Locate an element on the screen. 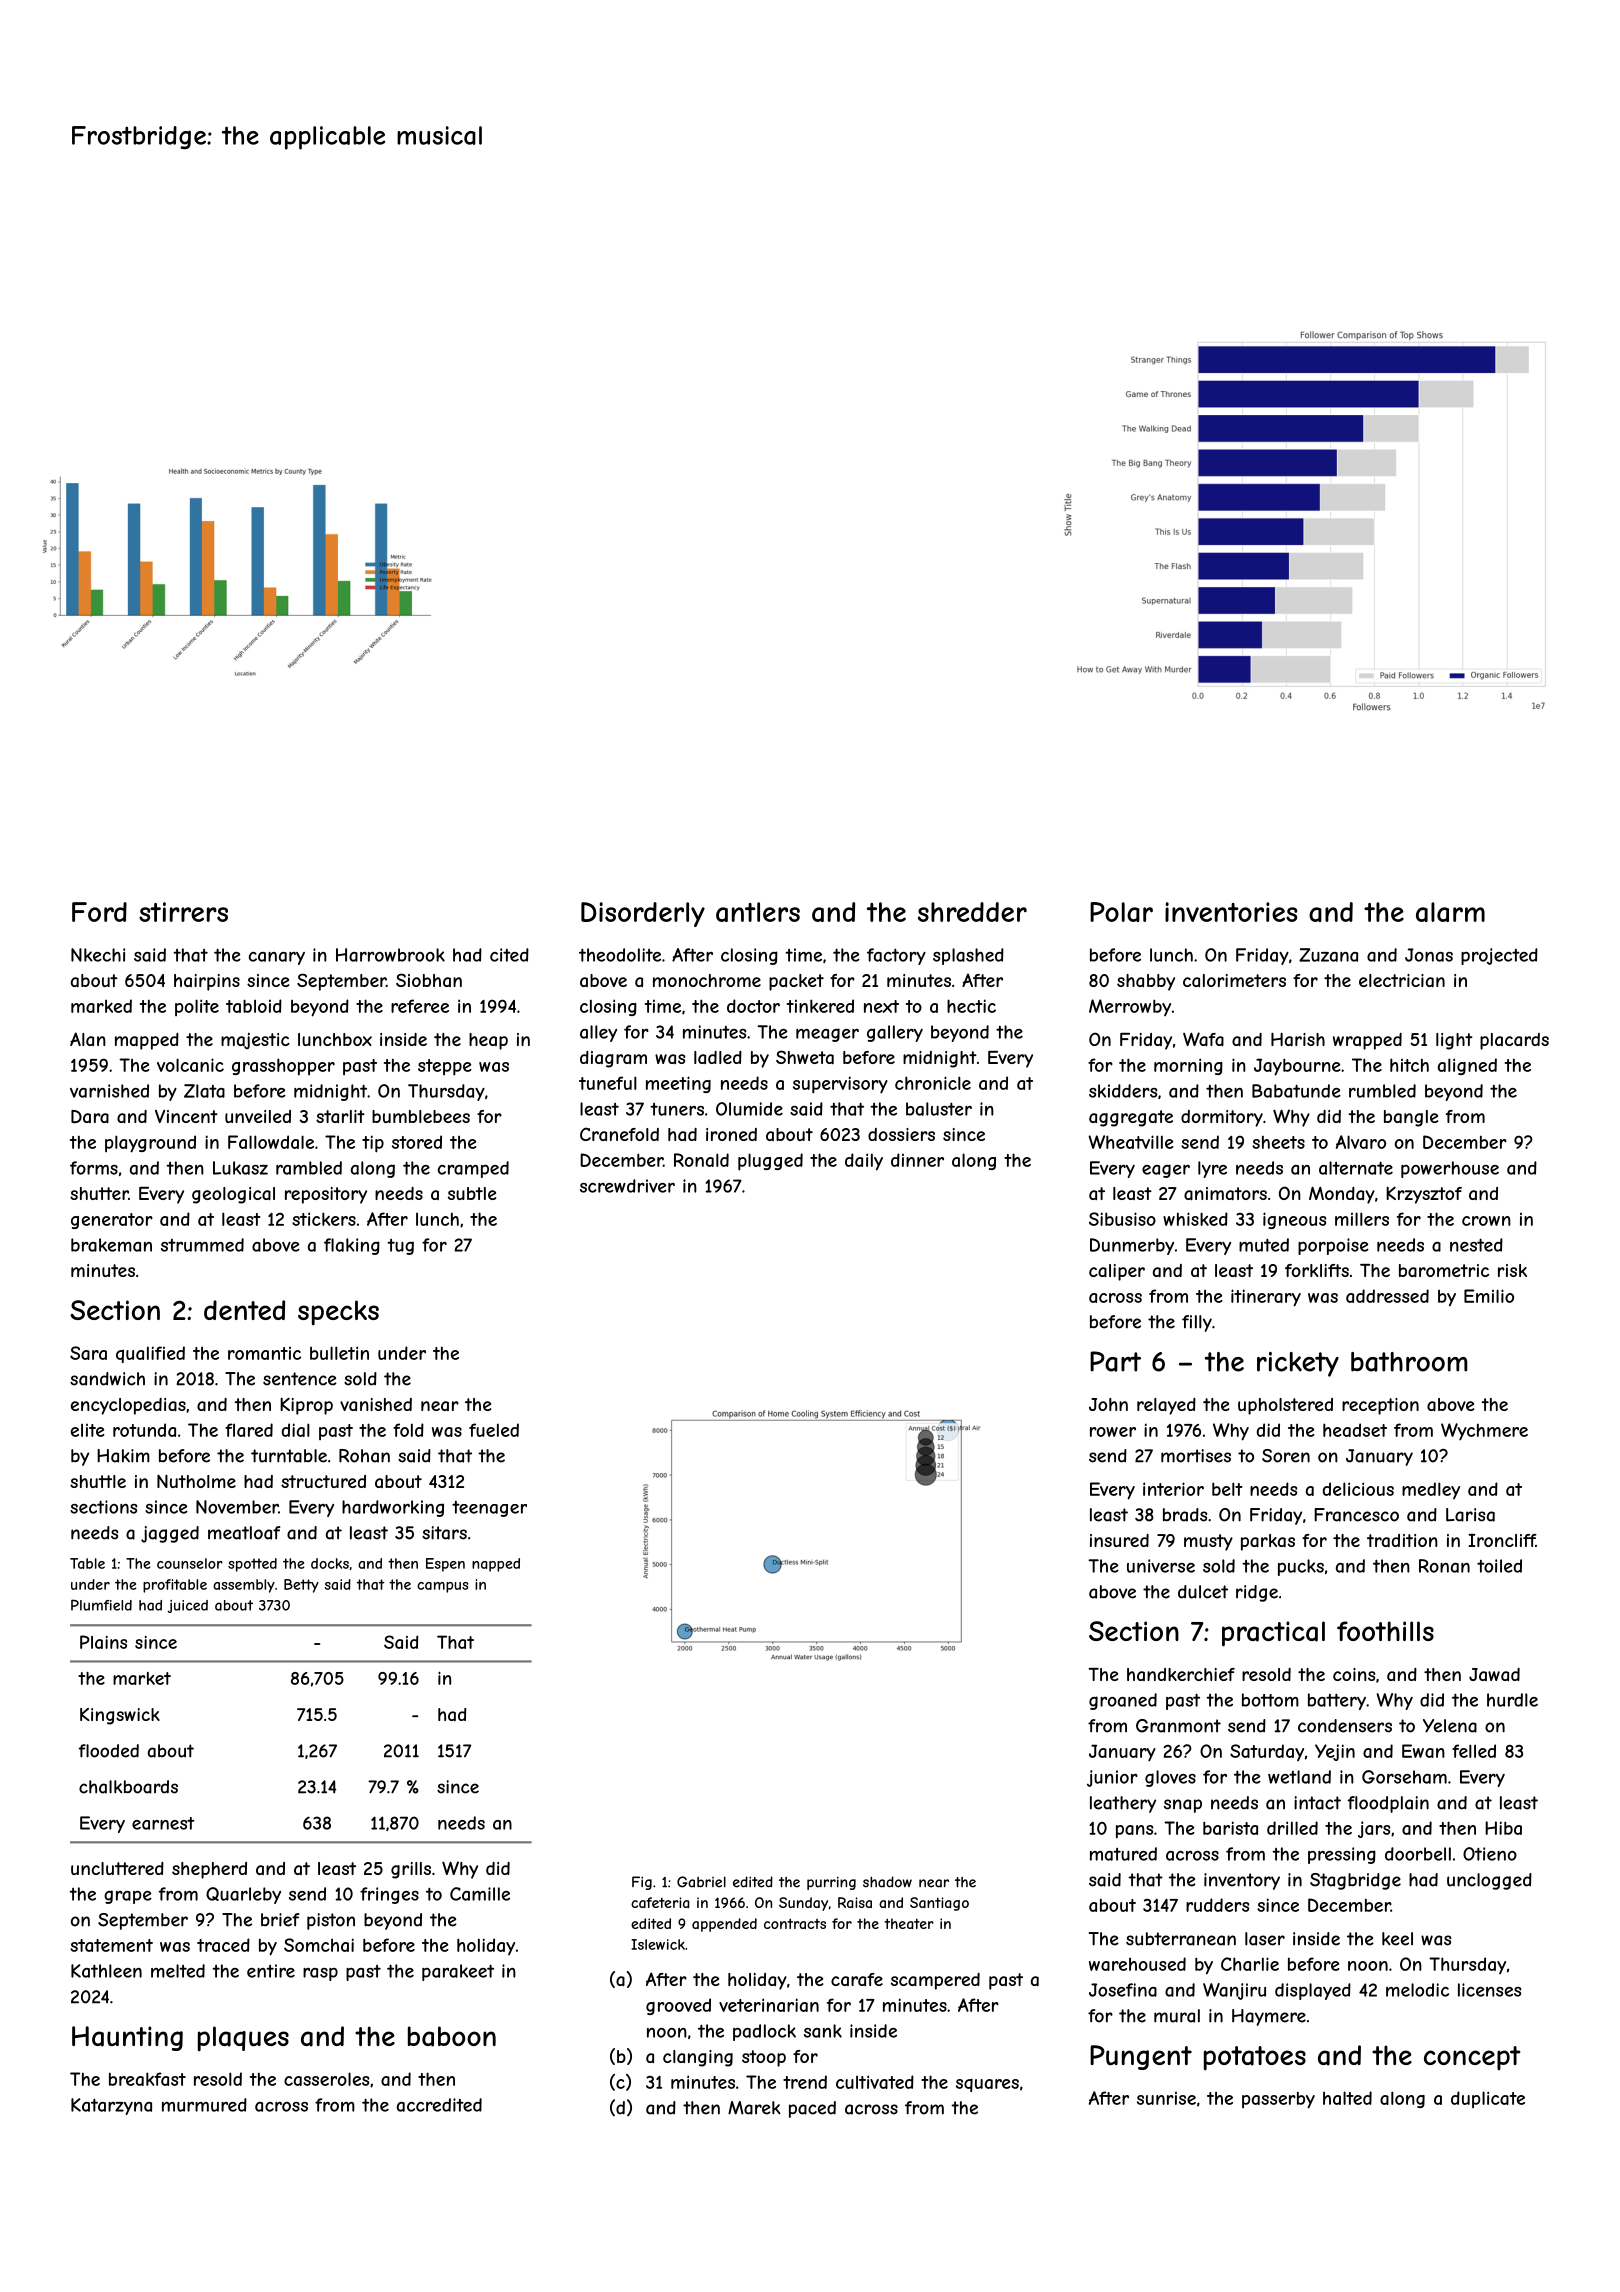 The width and height of the screenshot is (1620, 2292). aggregate is located at coordinates (1131, 1118).
